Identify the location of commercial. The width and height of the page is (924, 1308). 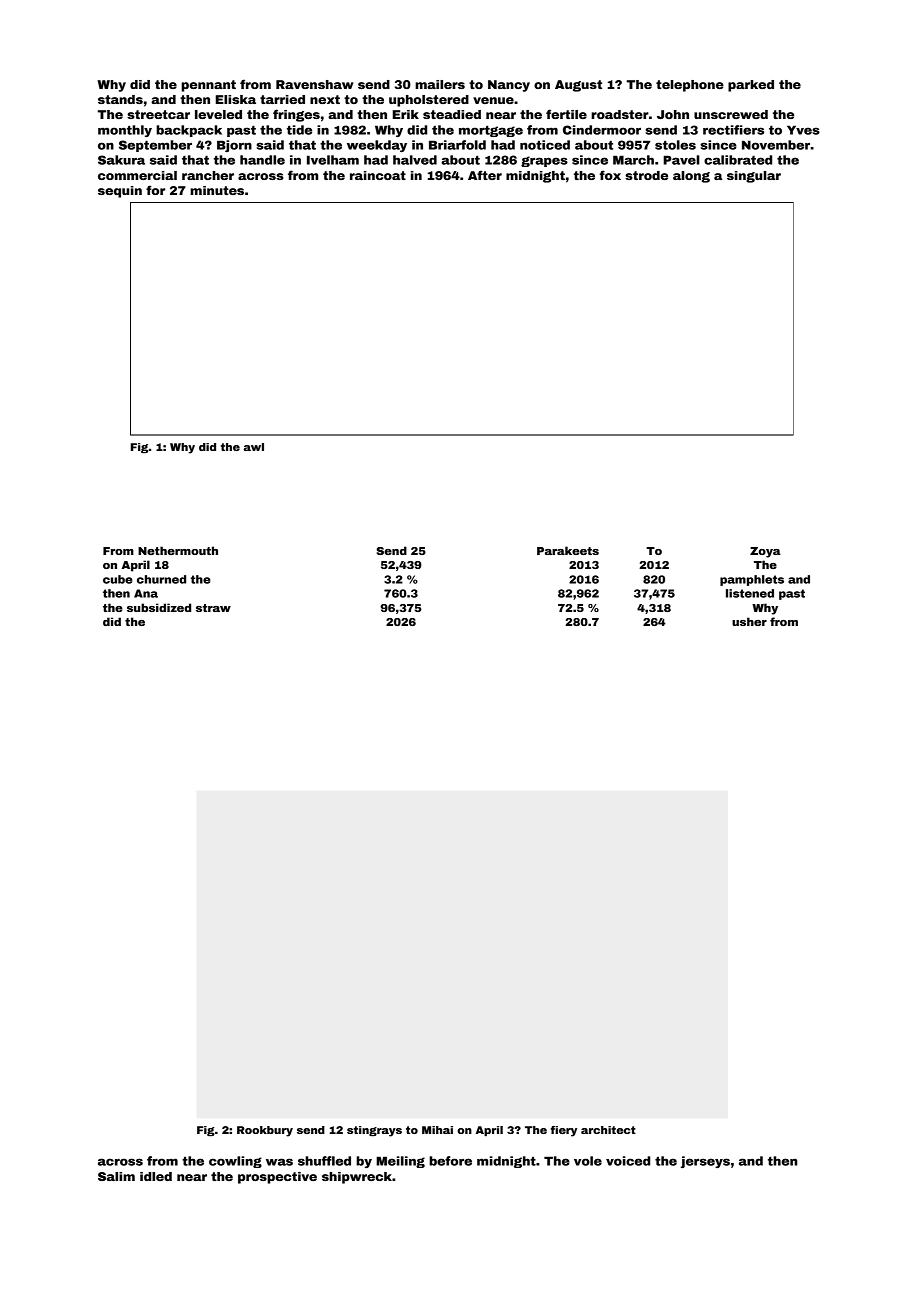
(137, 175).
